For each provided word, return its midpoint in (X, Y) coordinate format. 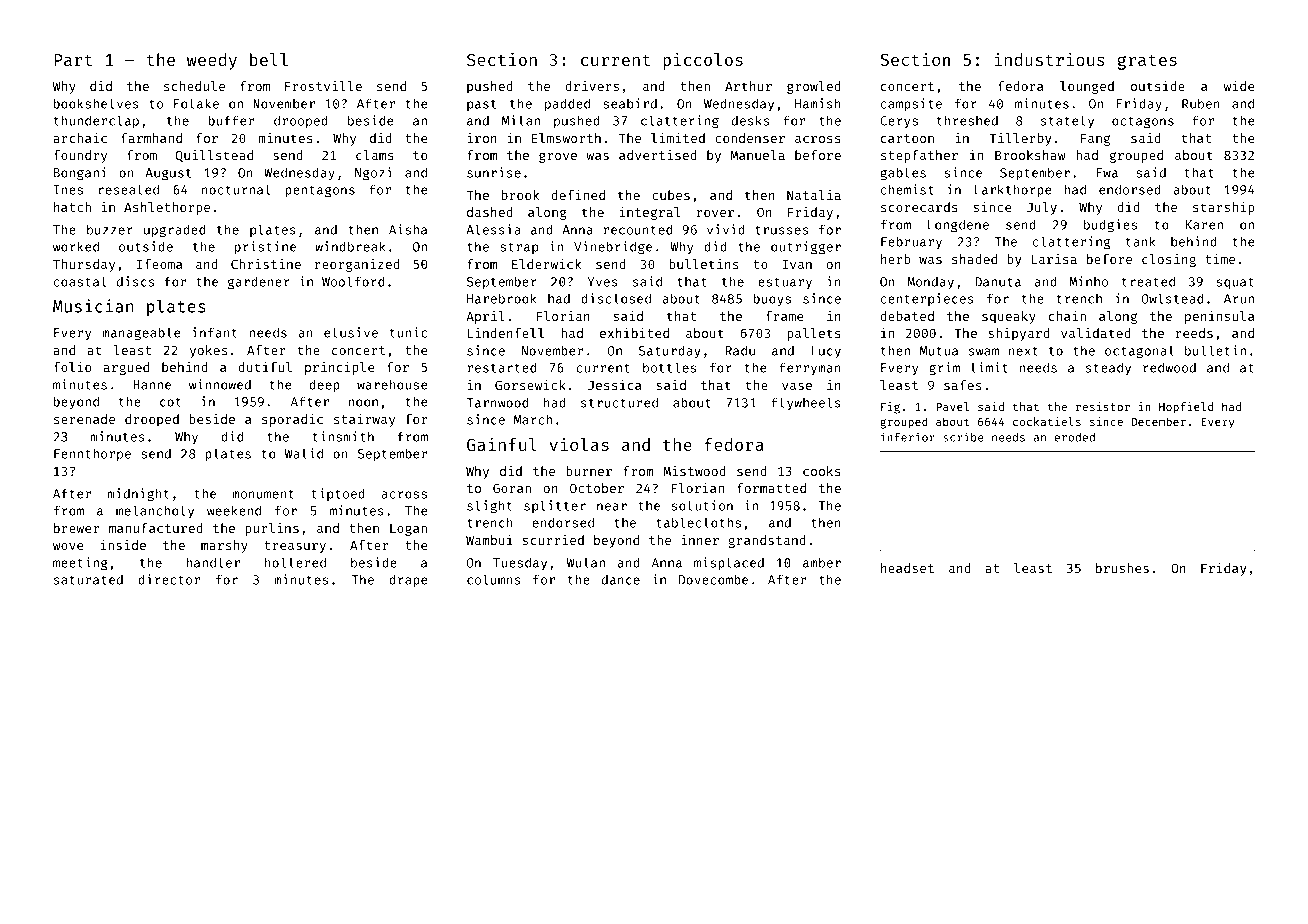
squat (1235, 283)
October (597, 488)
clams (375, 155)
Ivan (797, 264)
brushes (1122, 568)
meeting (80, 564)
